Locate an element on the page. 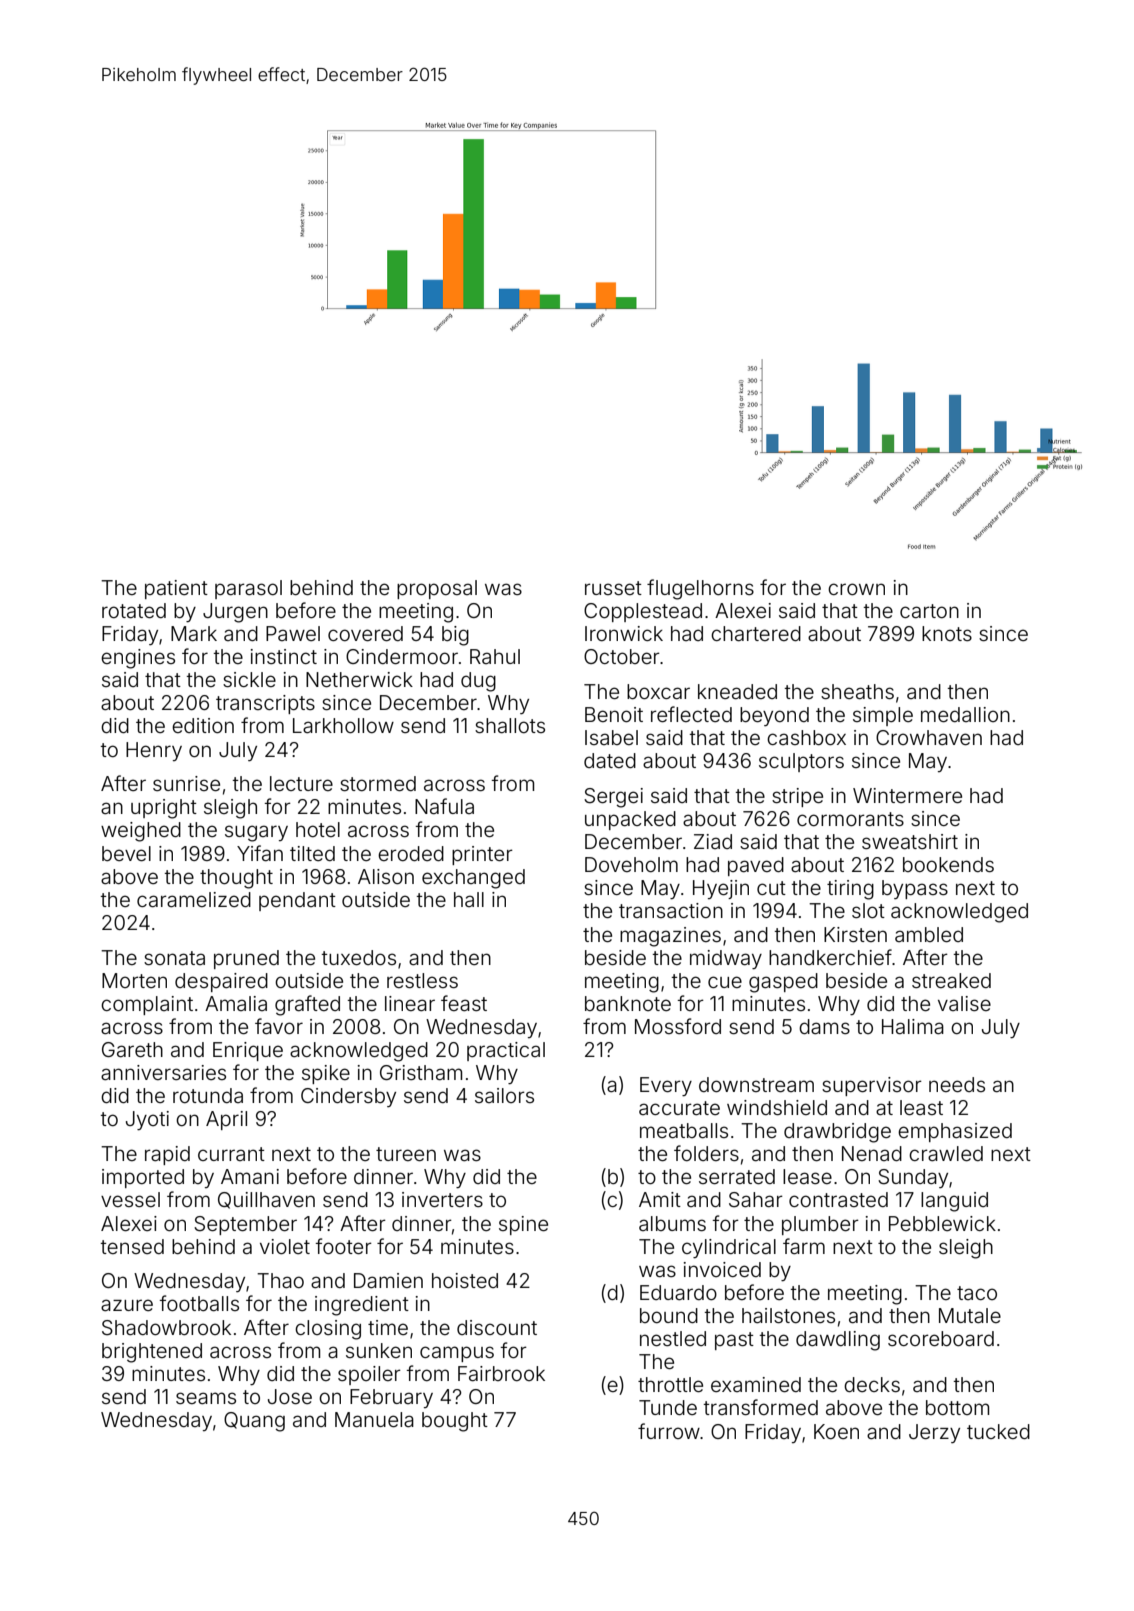 Image resolution: width=1134 pixels, height=1611 pixels. least is located at coordinates (921, 1107).
